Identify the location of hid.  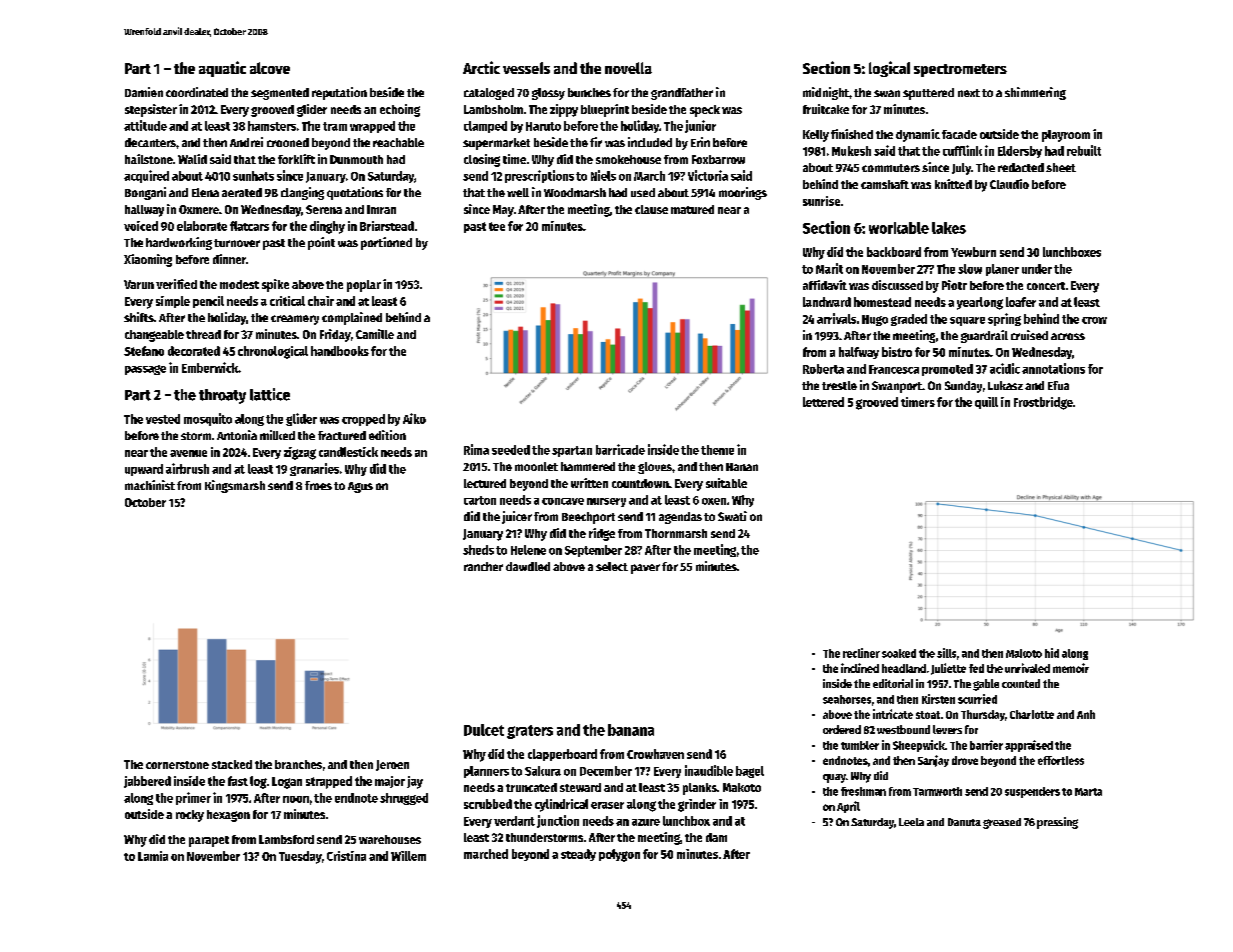
(1052, 653).
